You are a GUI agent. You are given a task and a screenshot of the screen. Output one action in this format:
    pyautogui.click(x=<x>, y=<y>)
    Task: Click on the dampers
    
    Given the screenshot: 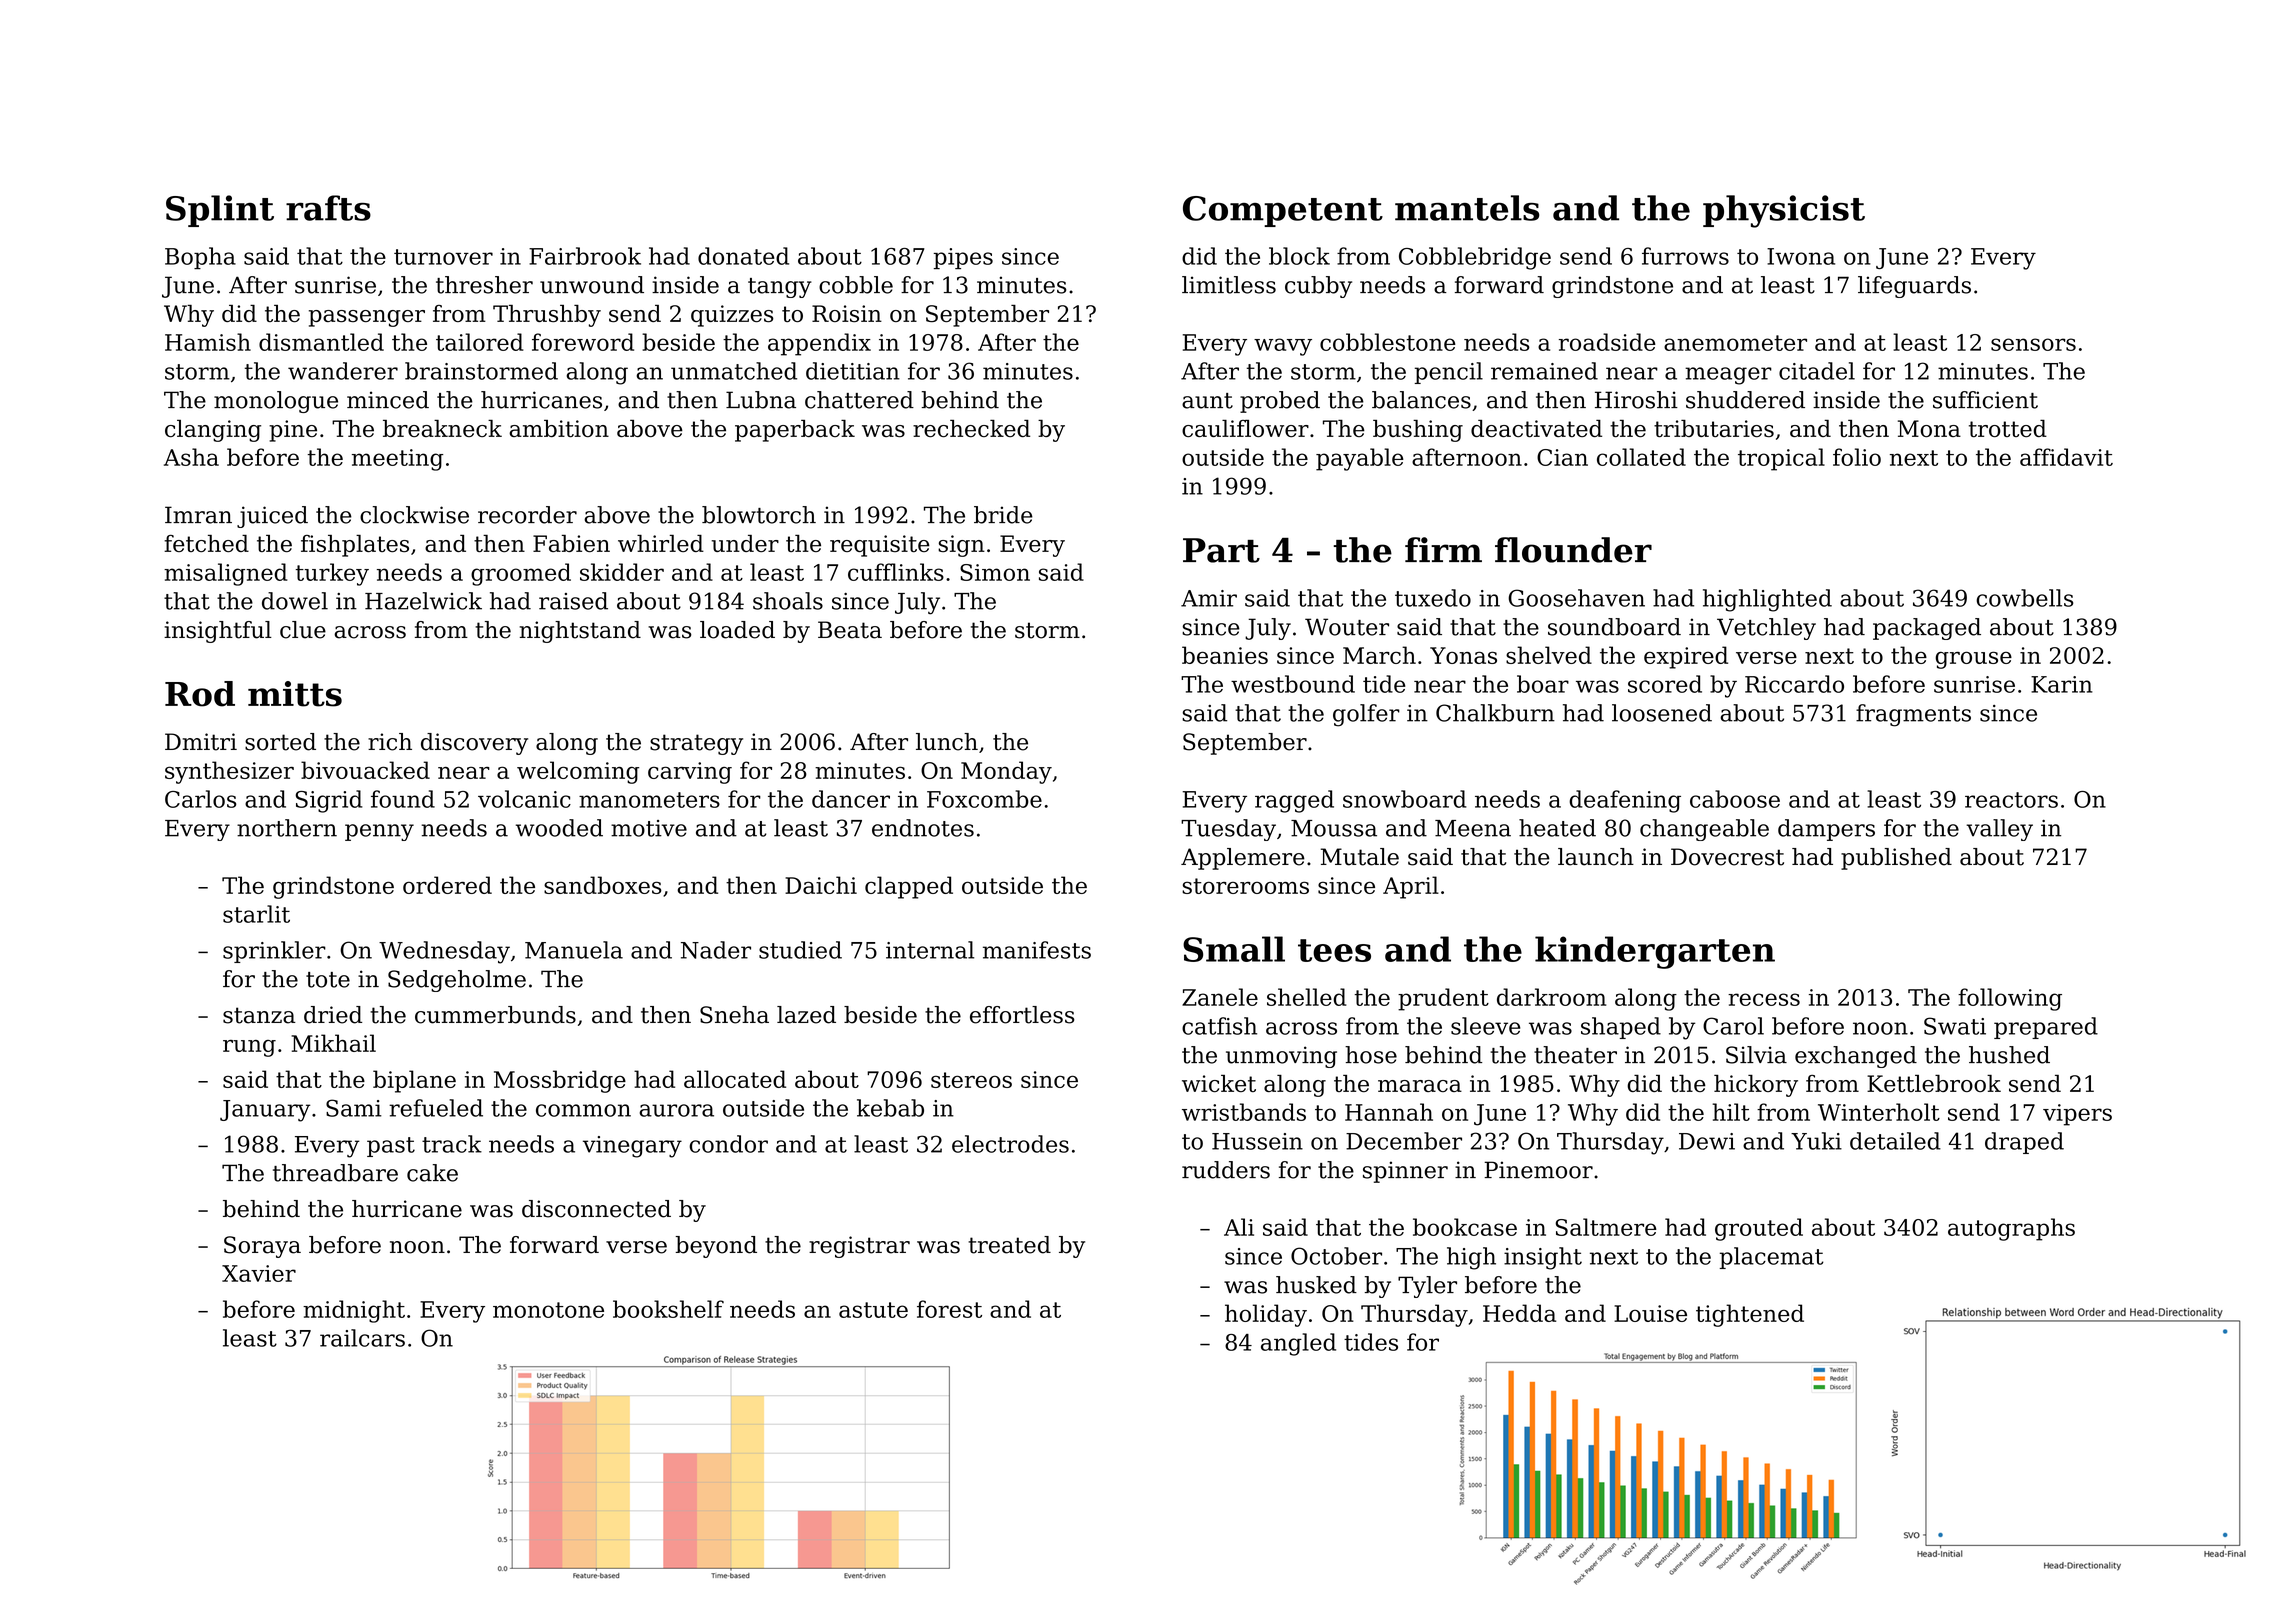 What is the action you would take?
    pyautogui.click(x=1826, y=830)
